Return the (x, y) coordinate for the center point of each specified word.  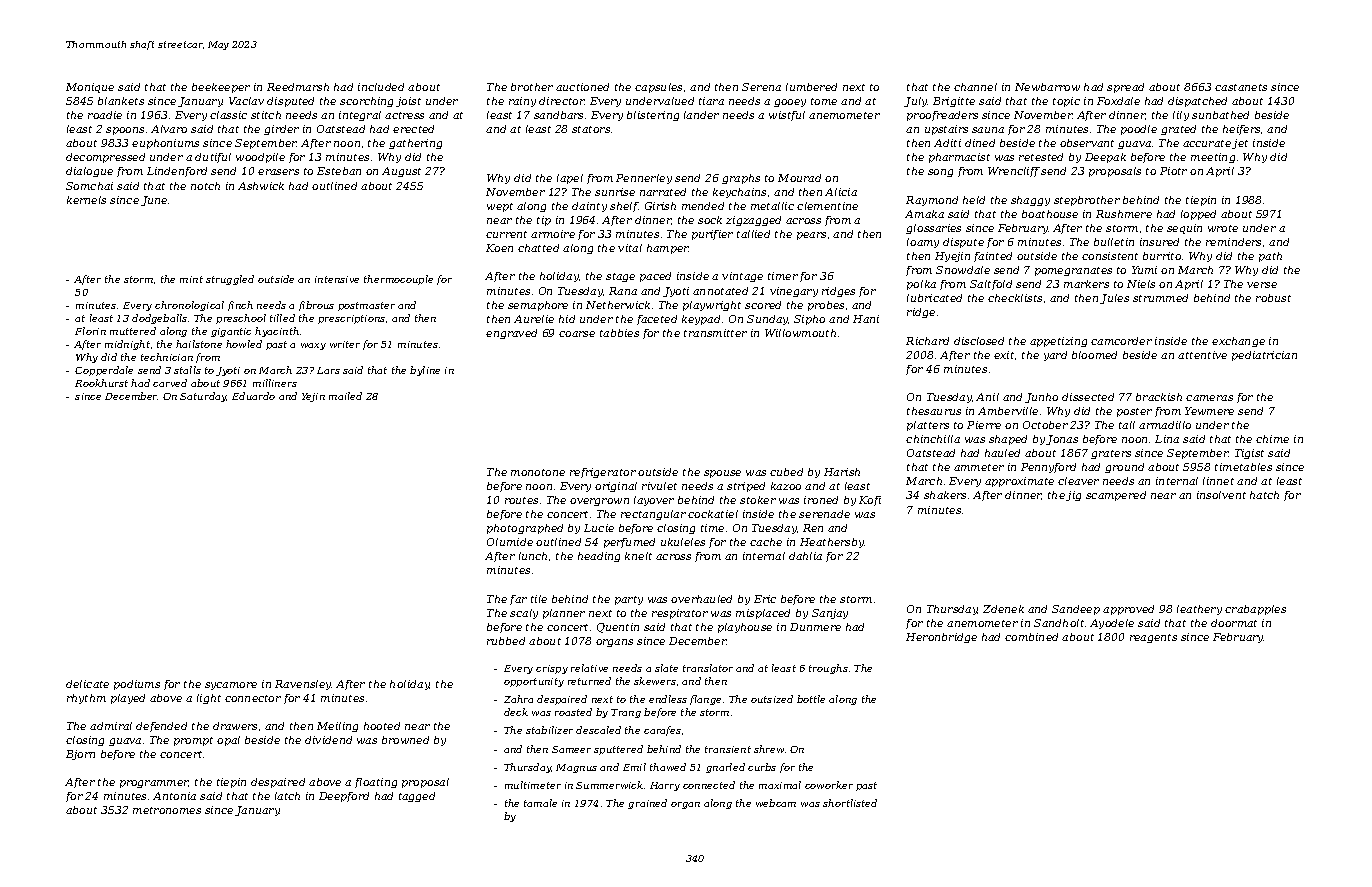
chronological (189, 306)
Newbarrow (1047, 87)
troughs (828, 669)
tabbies (619, 333)
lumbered (811, 87)
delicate (87, 684)
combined (1031, 637)
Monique (90, 88)
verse (1262, 285)
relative (589, 668)
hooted (382, 726)
